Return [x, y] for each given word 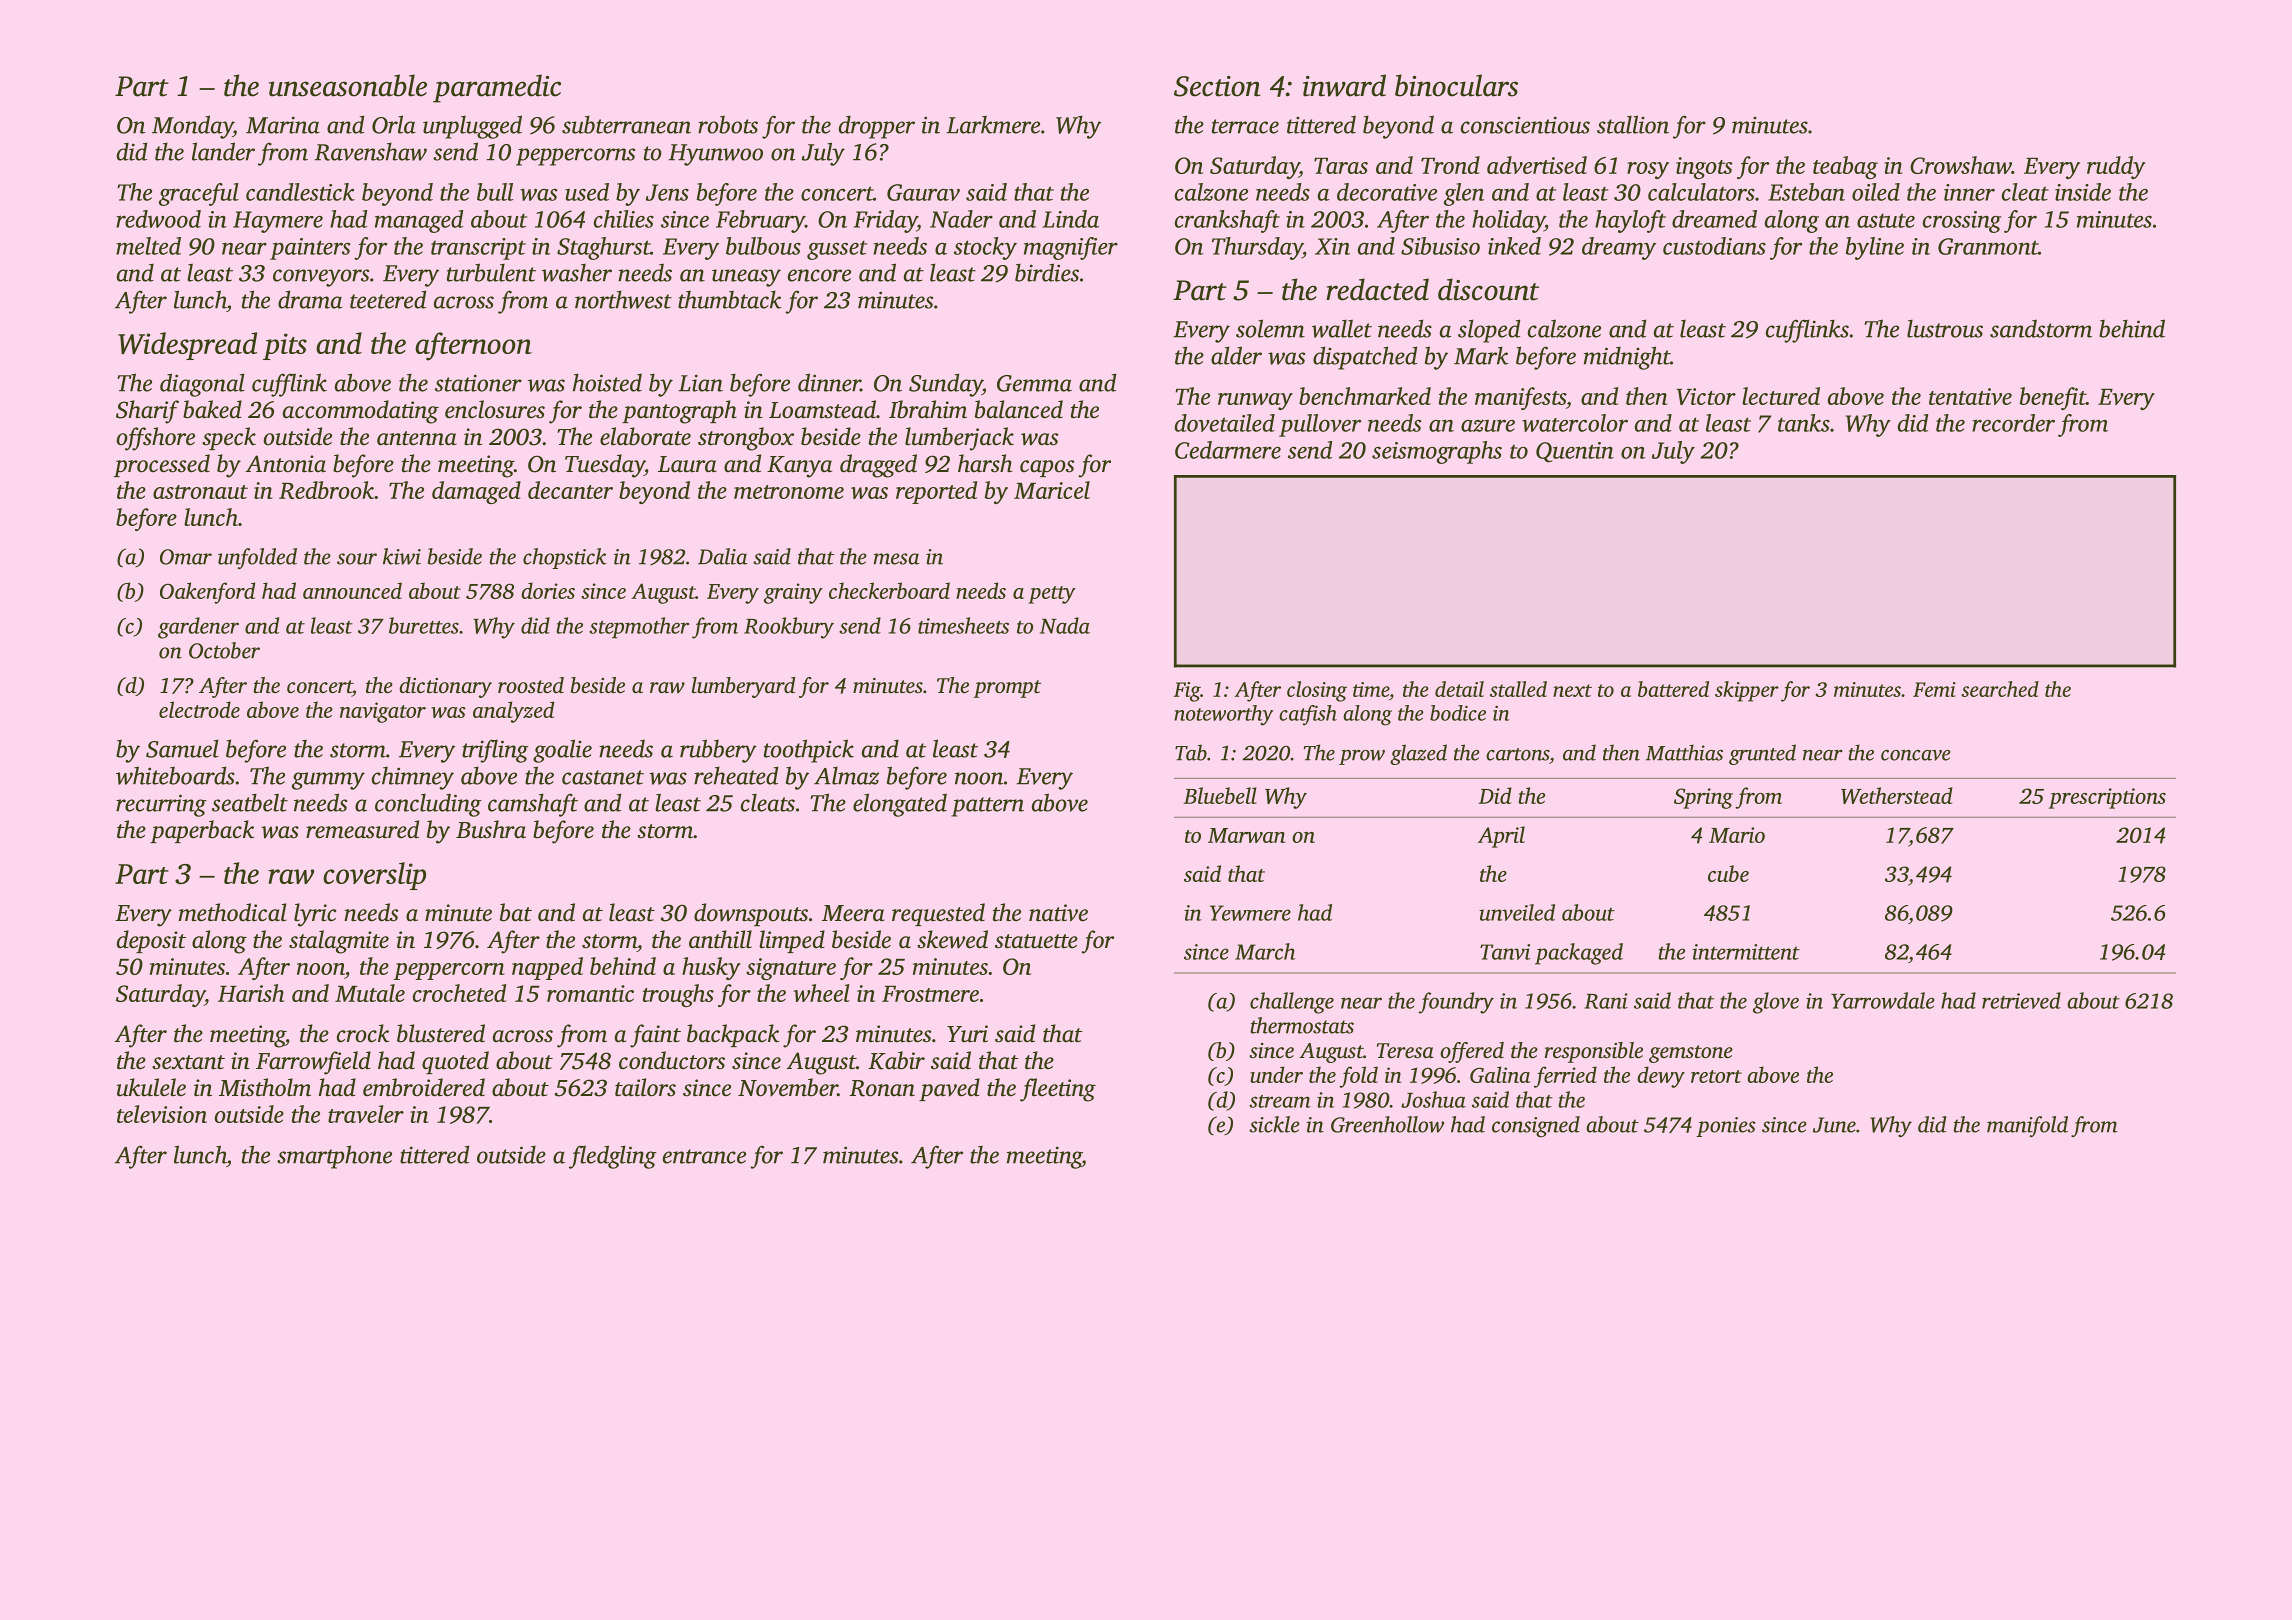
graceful [199, 194]
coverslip [374, 876]
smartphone [334, 1157]
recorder [2013, 423]
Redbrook [326, 490]
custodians [1714, 246]
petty [1052, 595]
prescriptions [2107, 798]
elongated [900, 805]
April [1501, 837]
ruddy [2116, 167]
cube [1728, 873]
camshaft [533, 805]
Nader [961, 219]
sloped [1489, 331]
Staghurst [603, 248]
